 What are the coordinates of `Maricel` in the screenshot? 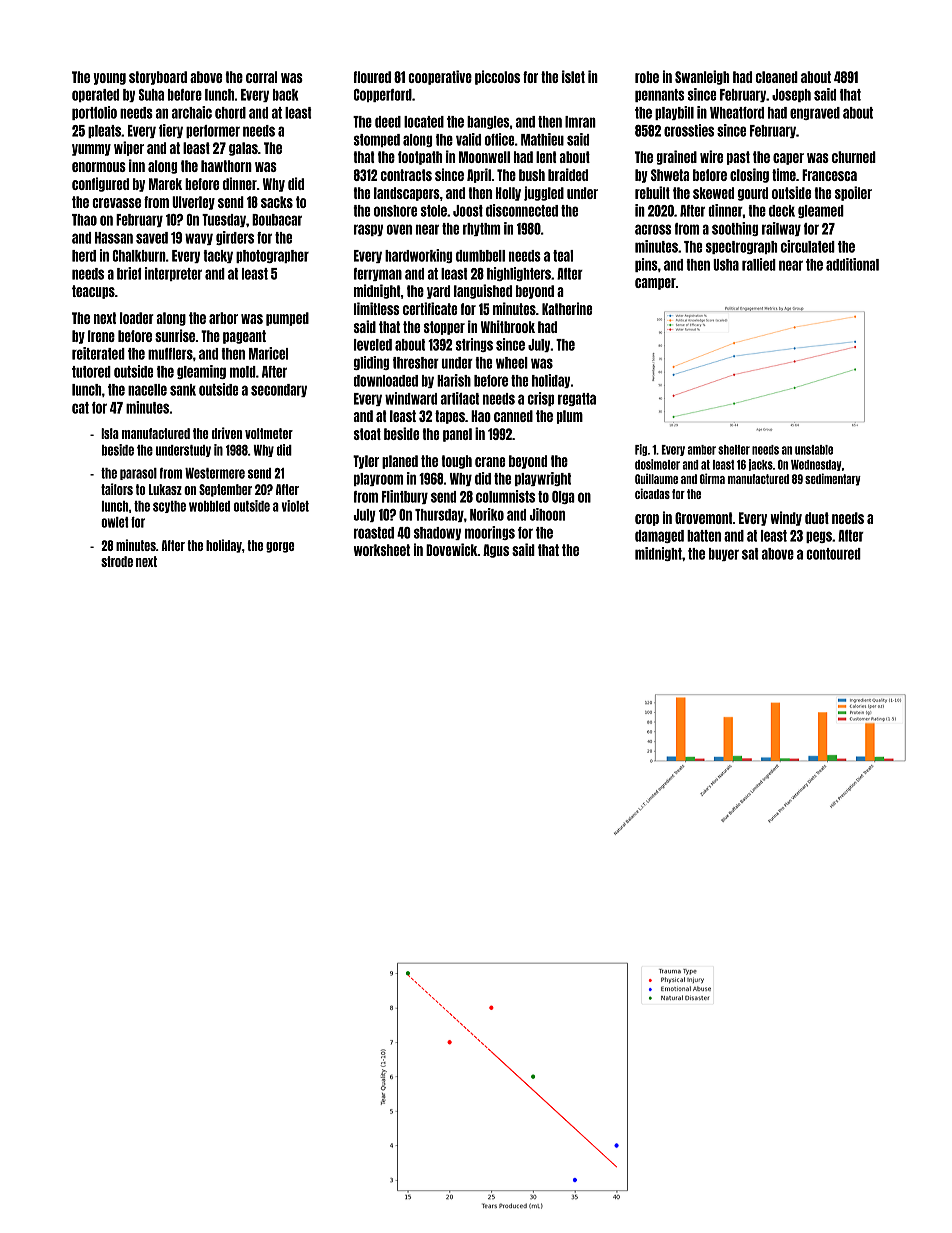 It's located at (268, 353).
